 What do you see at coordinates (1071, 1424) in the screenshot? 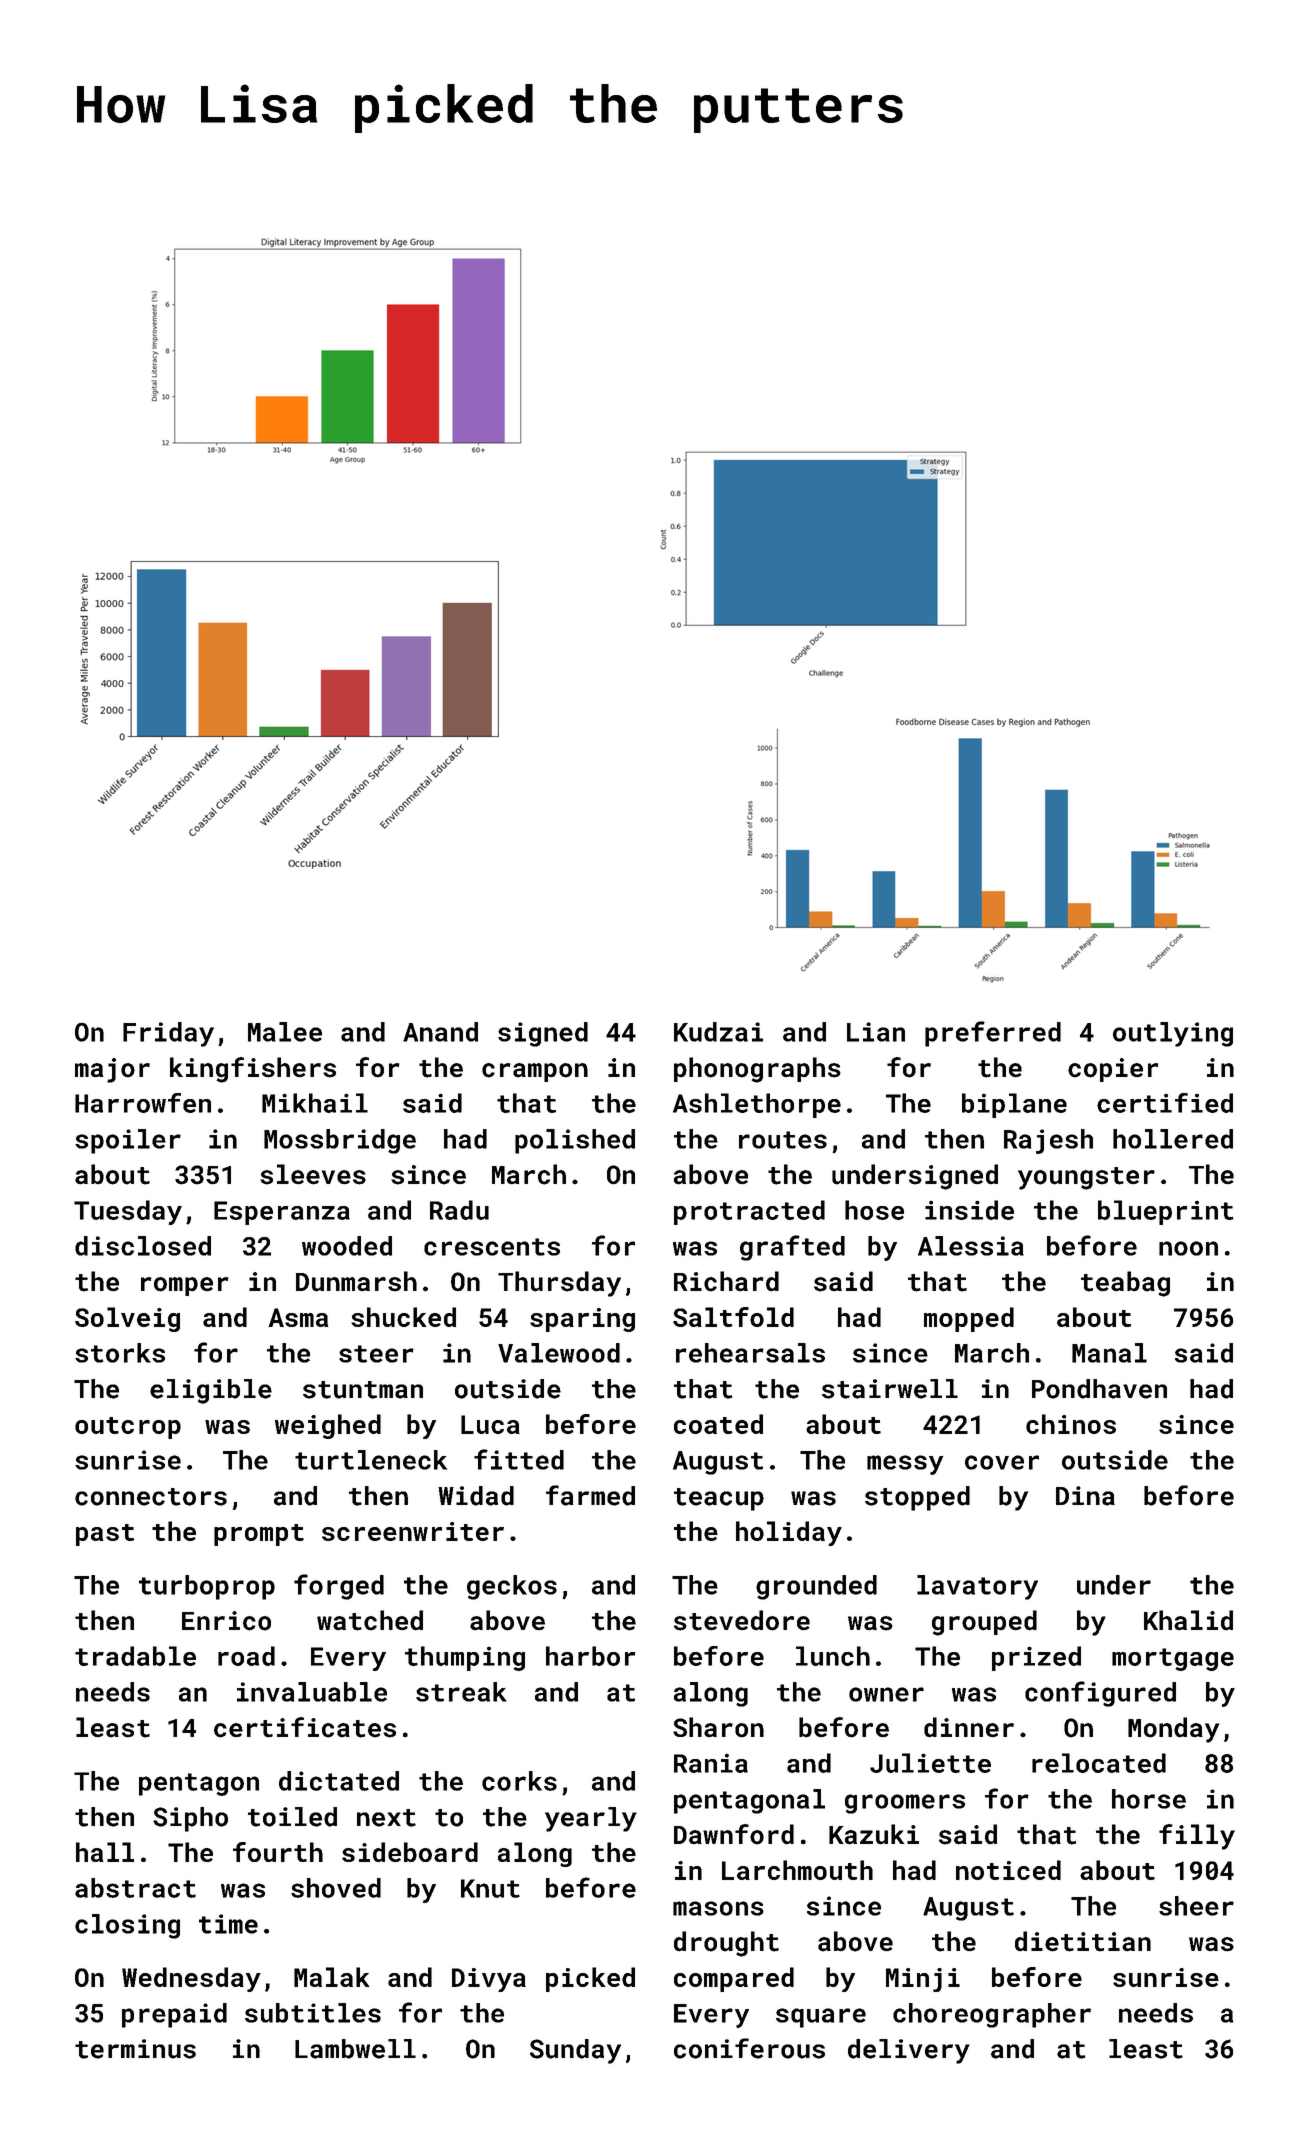
I see `chinos` at bounding box center [1071, 1424].
